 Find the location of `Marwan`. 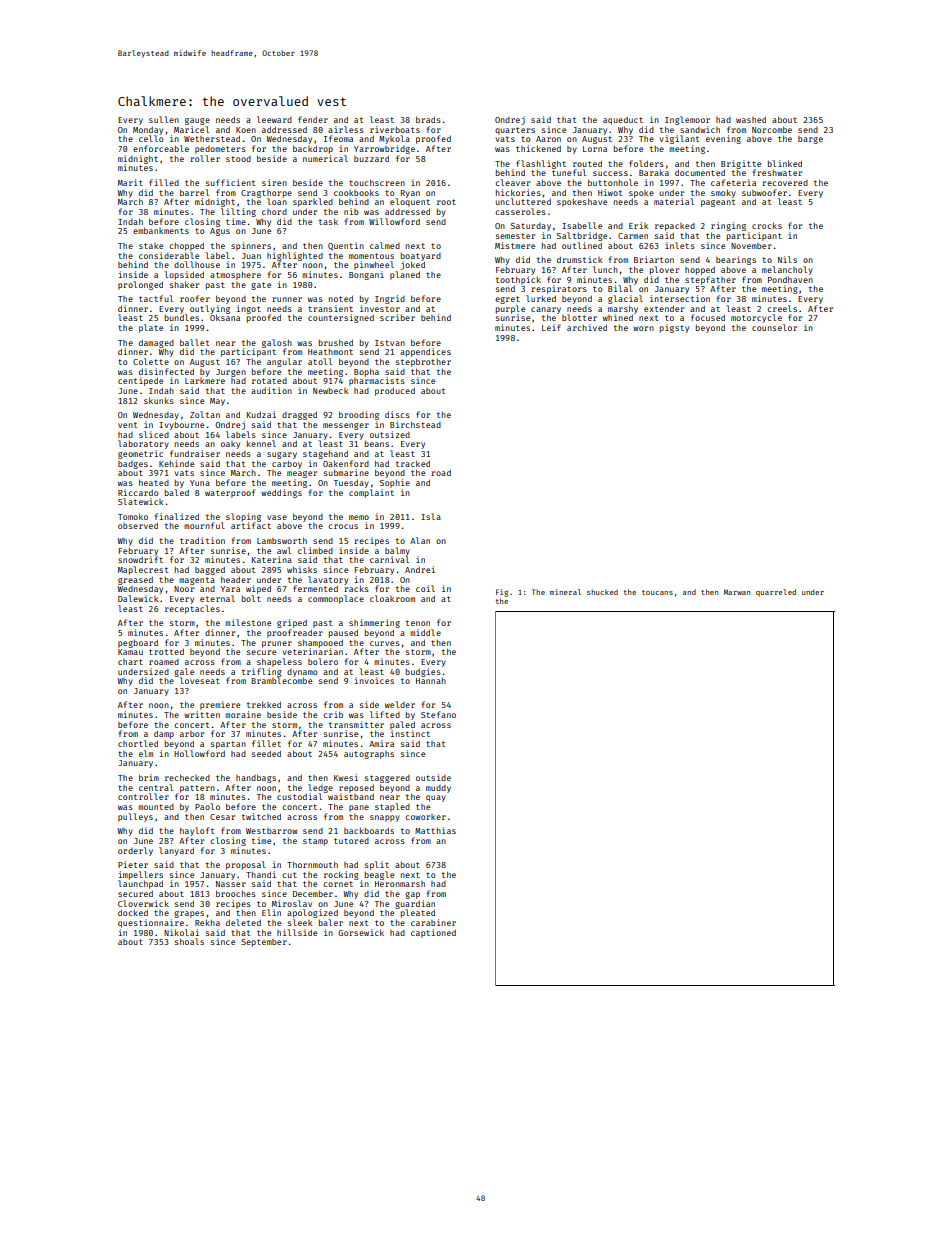

Marwan is located at coordinates (737, 592).
